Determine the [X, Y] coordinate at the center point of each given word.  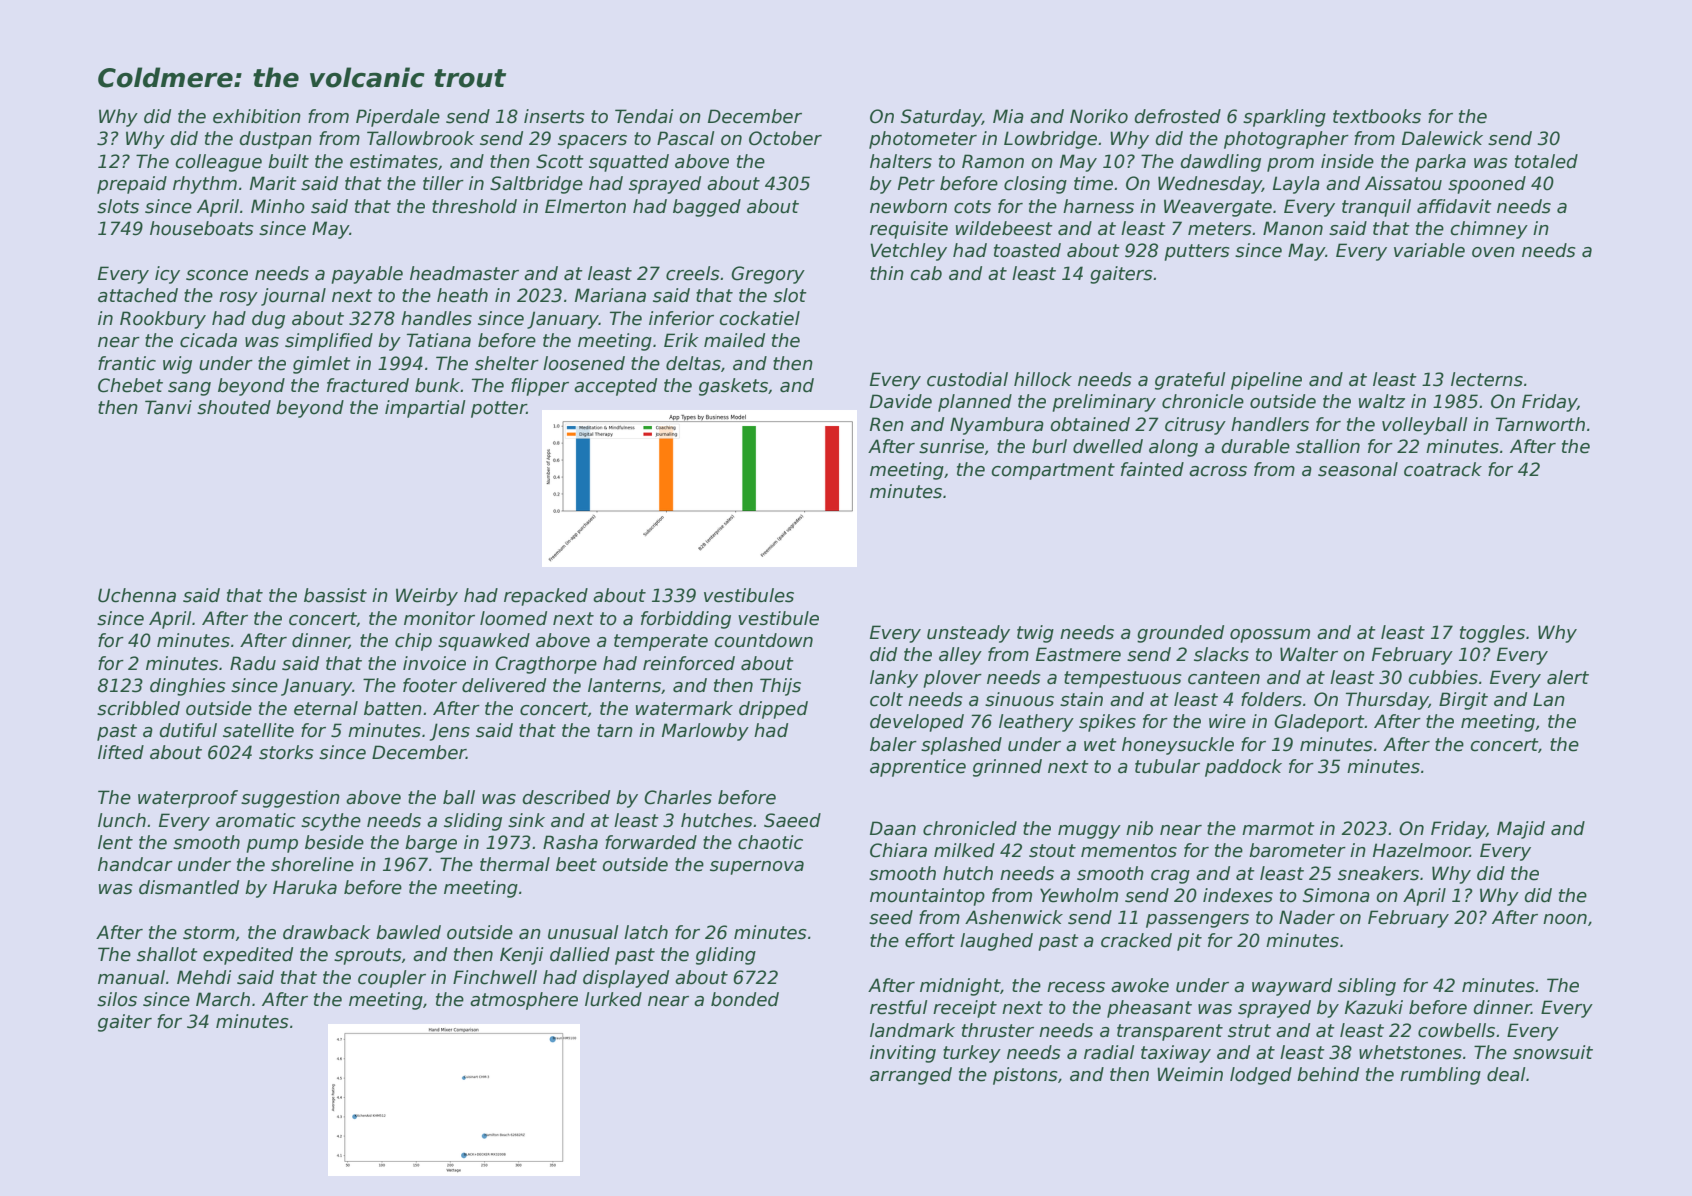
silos [117, 999]
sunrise [951, 446]
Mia [1008, 116]
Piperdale [398, 118]
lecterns [1487, 379]
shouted [234, 407]
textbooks [1377, 116]
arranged [911, 1076]
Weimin [1190, 1074]
